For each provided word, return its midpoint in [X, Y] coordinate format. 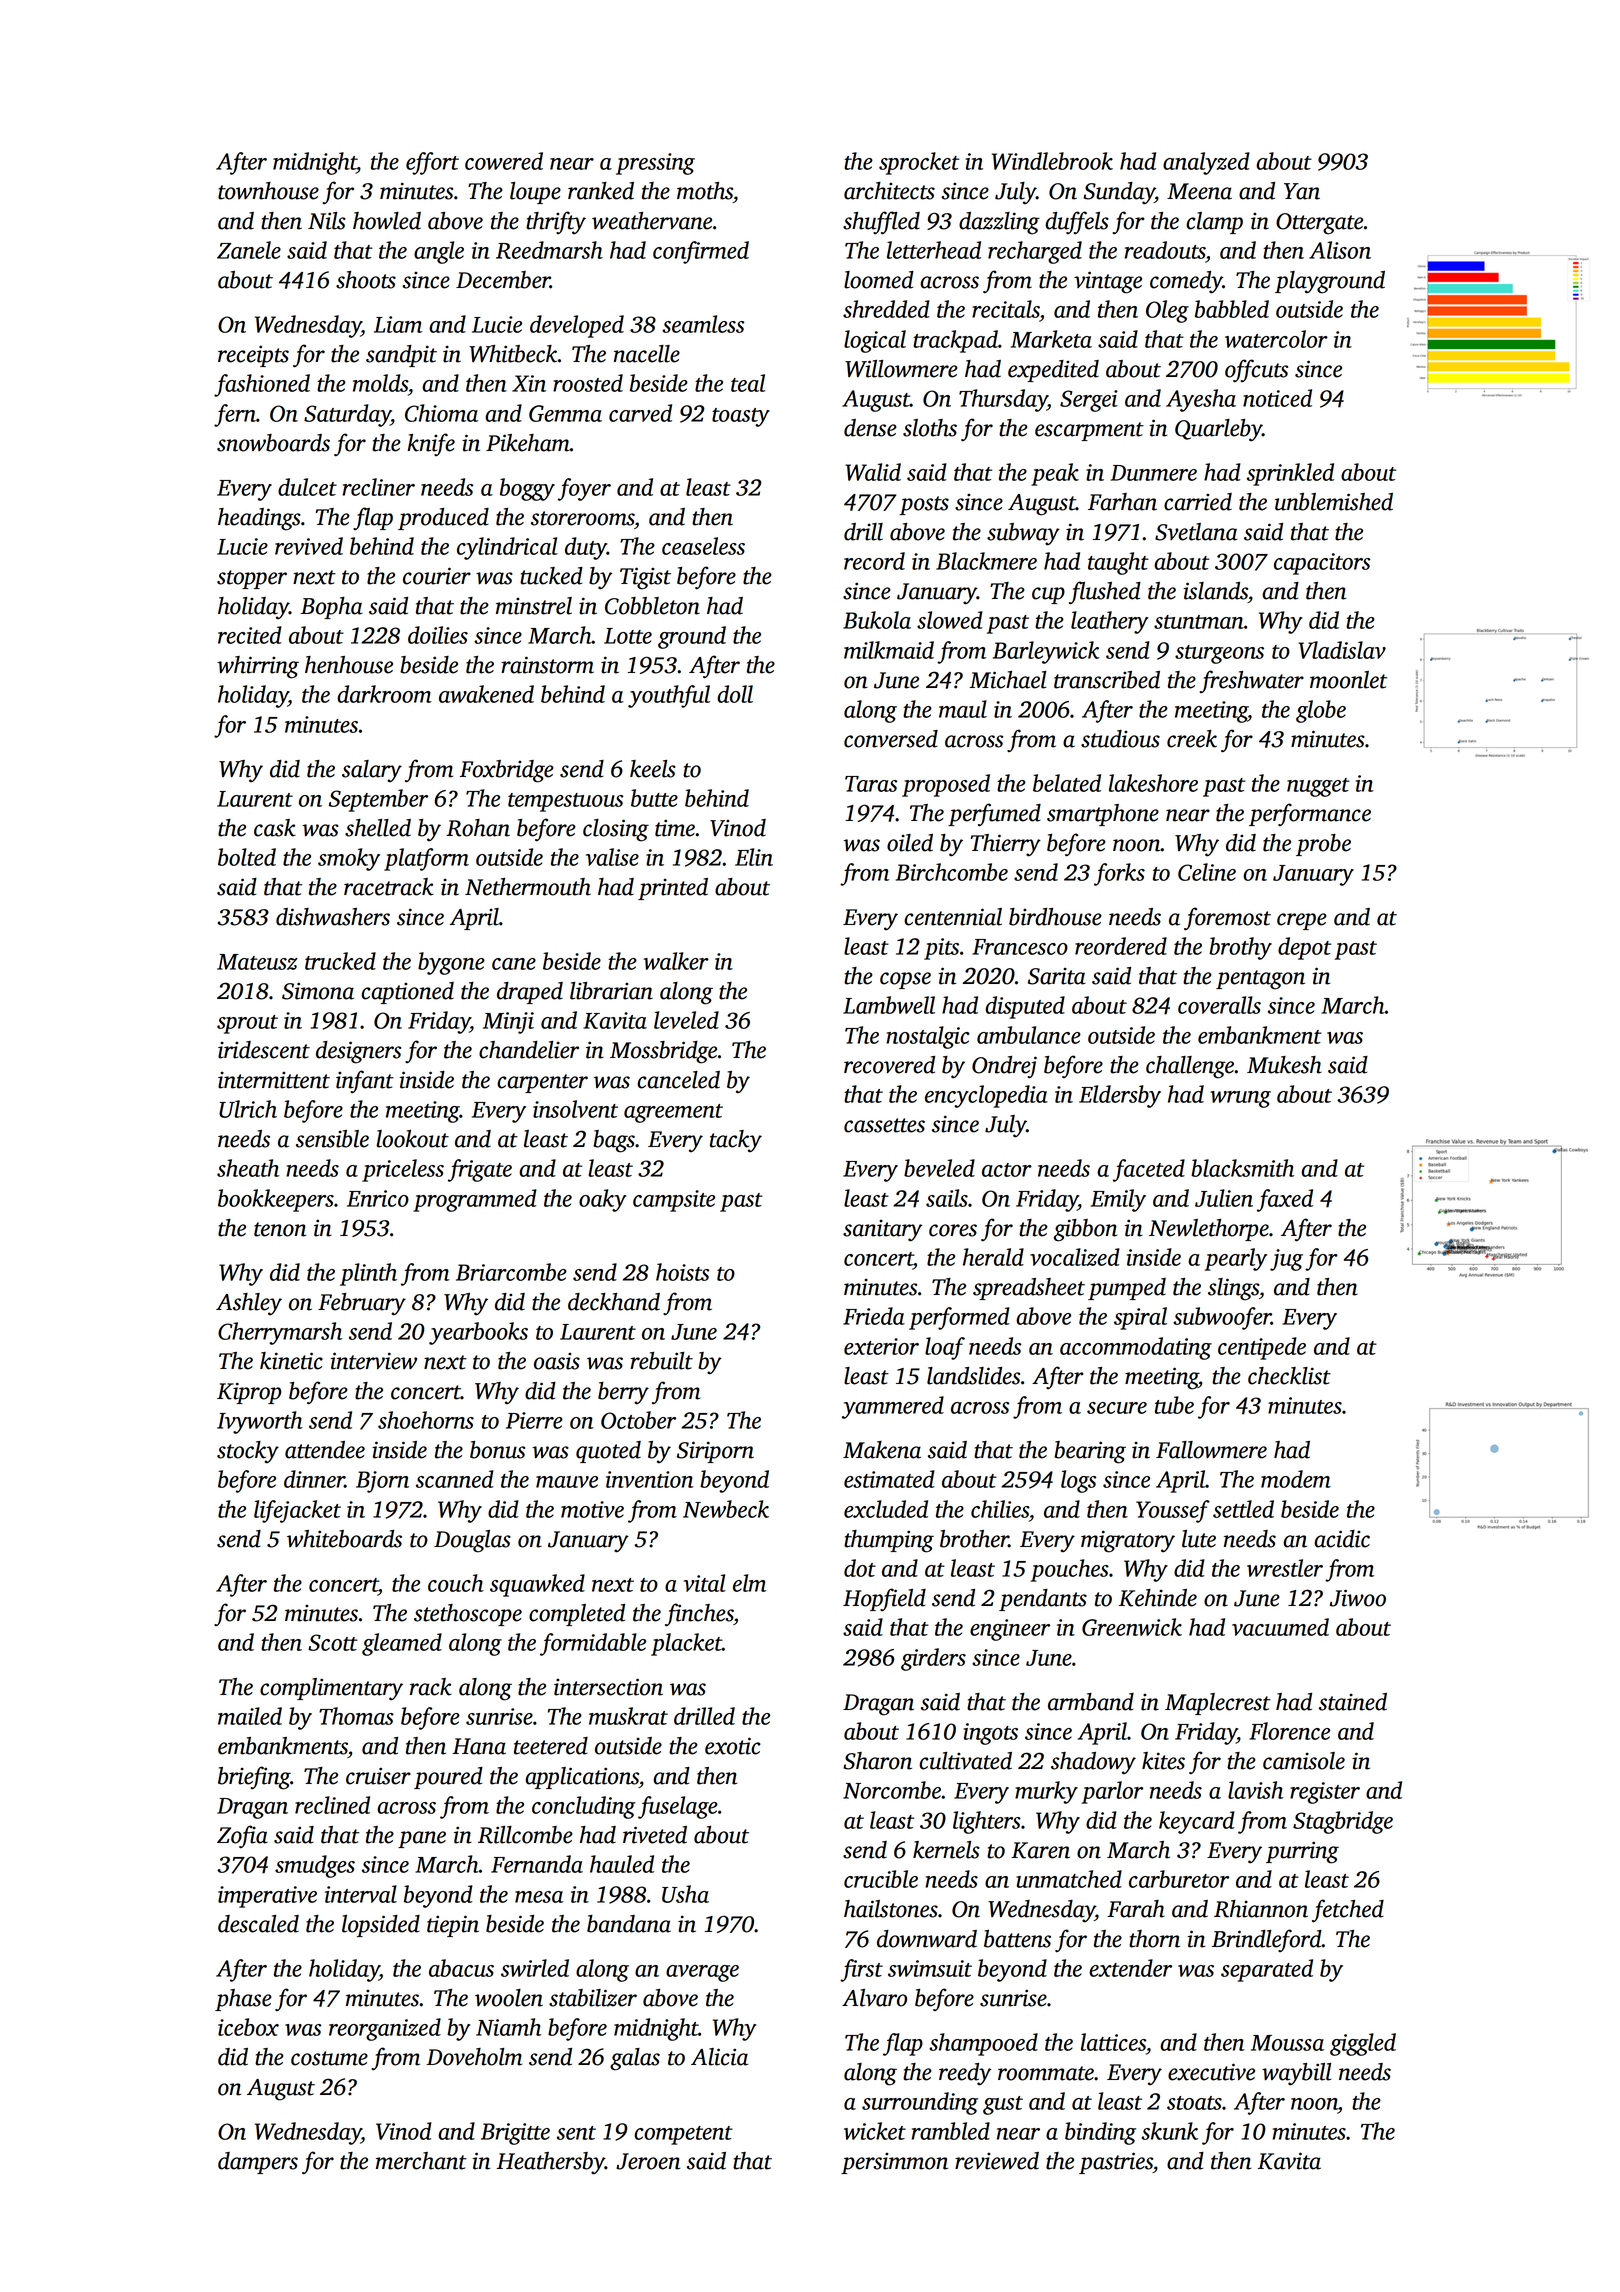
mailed [250, 1716]
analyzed [1206, 163]
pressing [655, 164]
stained [1353, 1702]
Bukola [877, 620]
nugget [1318, 787]
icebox [248, 2027]
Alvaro [874, 1998]
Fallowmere [1211, 1450]
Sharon [877, 1761]
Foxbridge [507, 771]
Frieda [874, 1316]
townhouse [268, 191]
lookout [412, 1139]
